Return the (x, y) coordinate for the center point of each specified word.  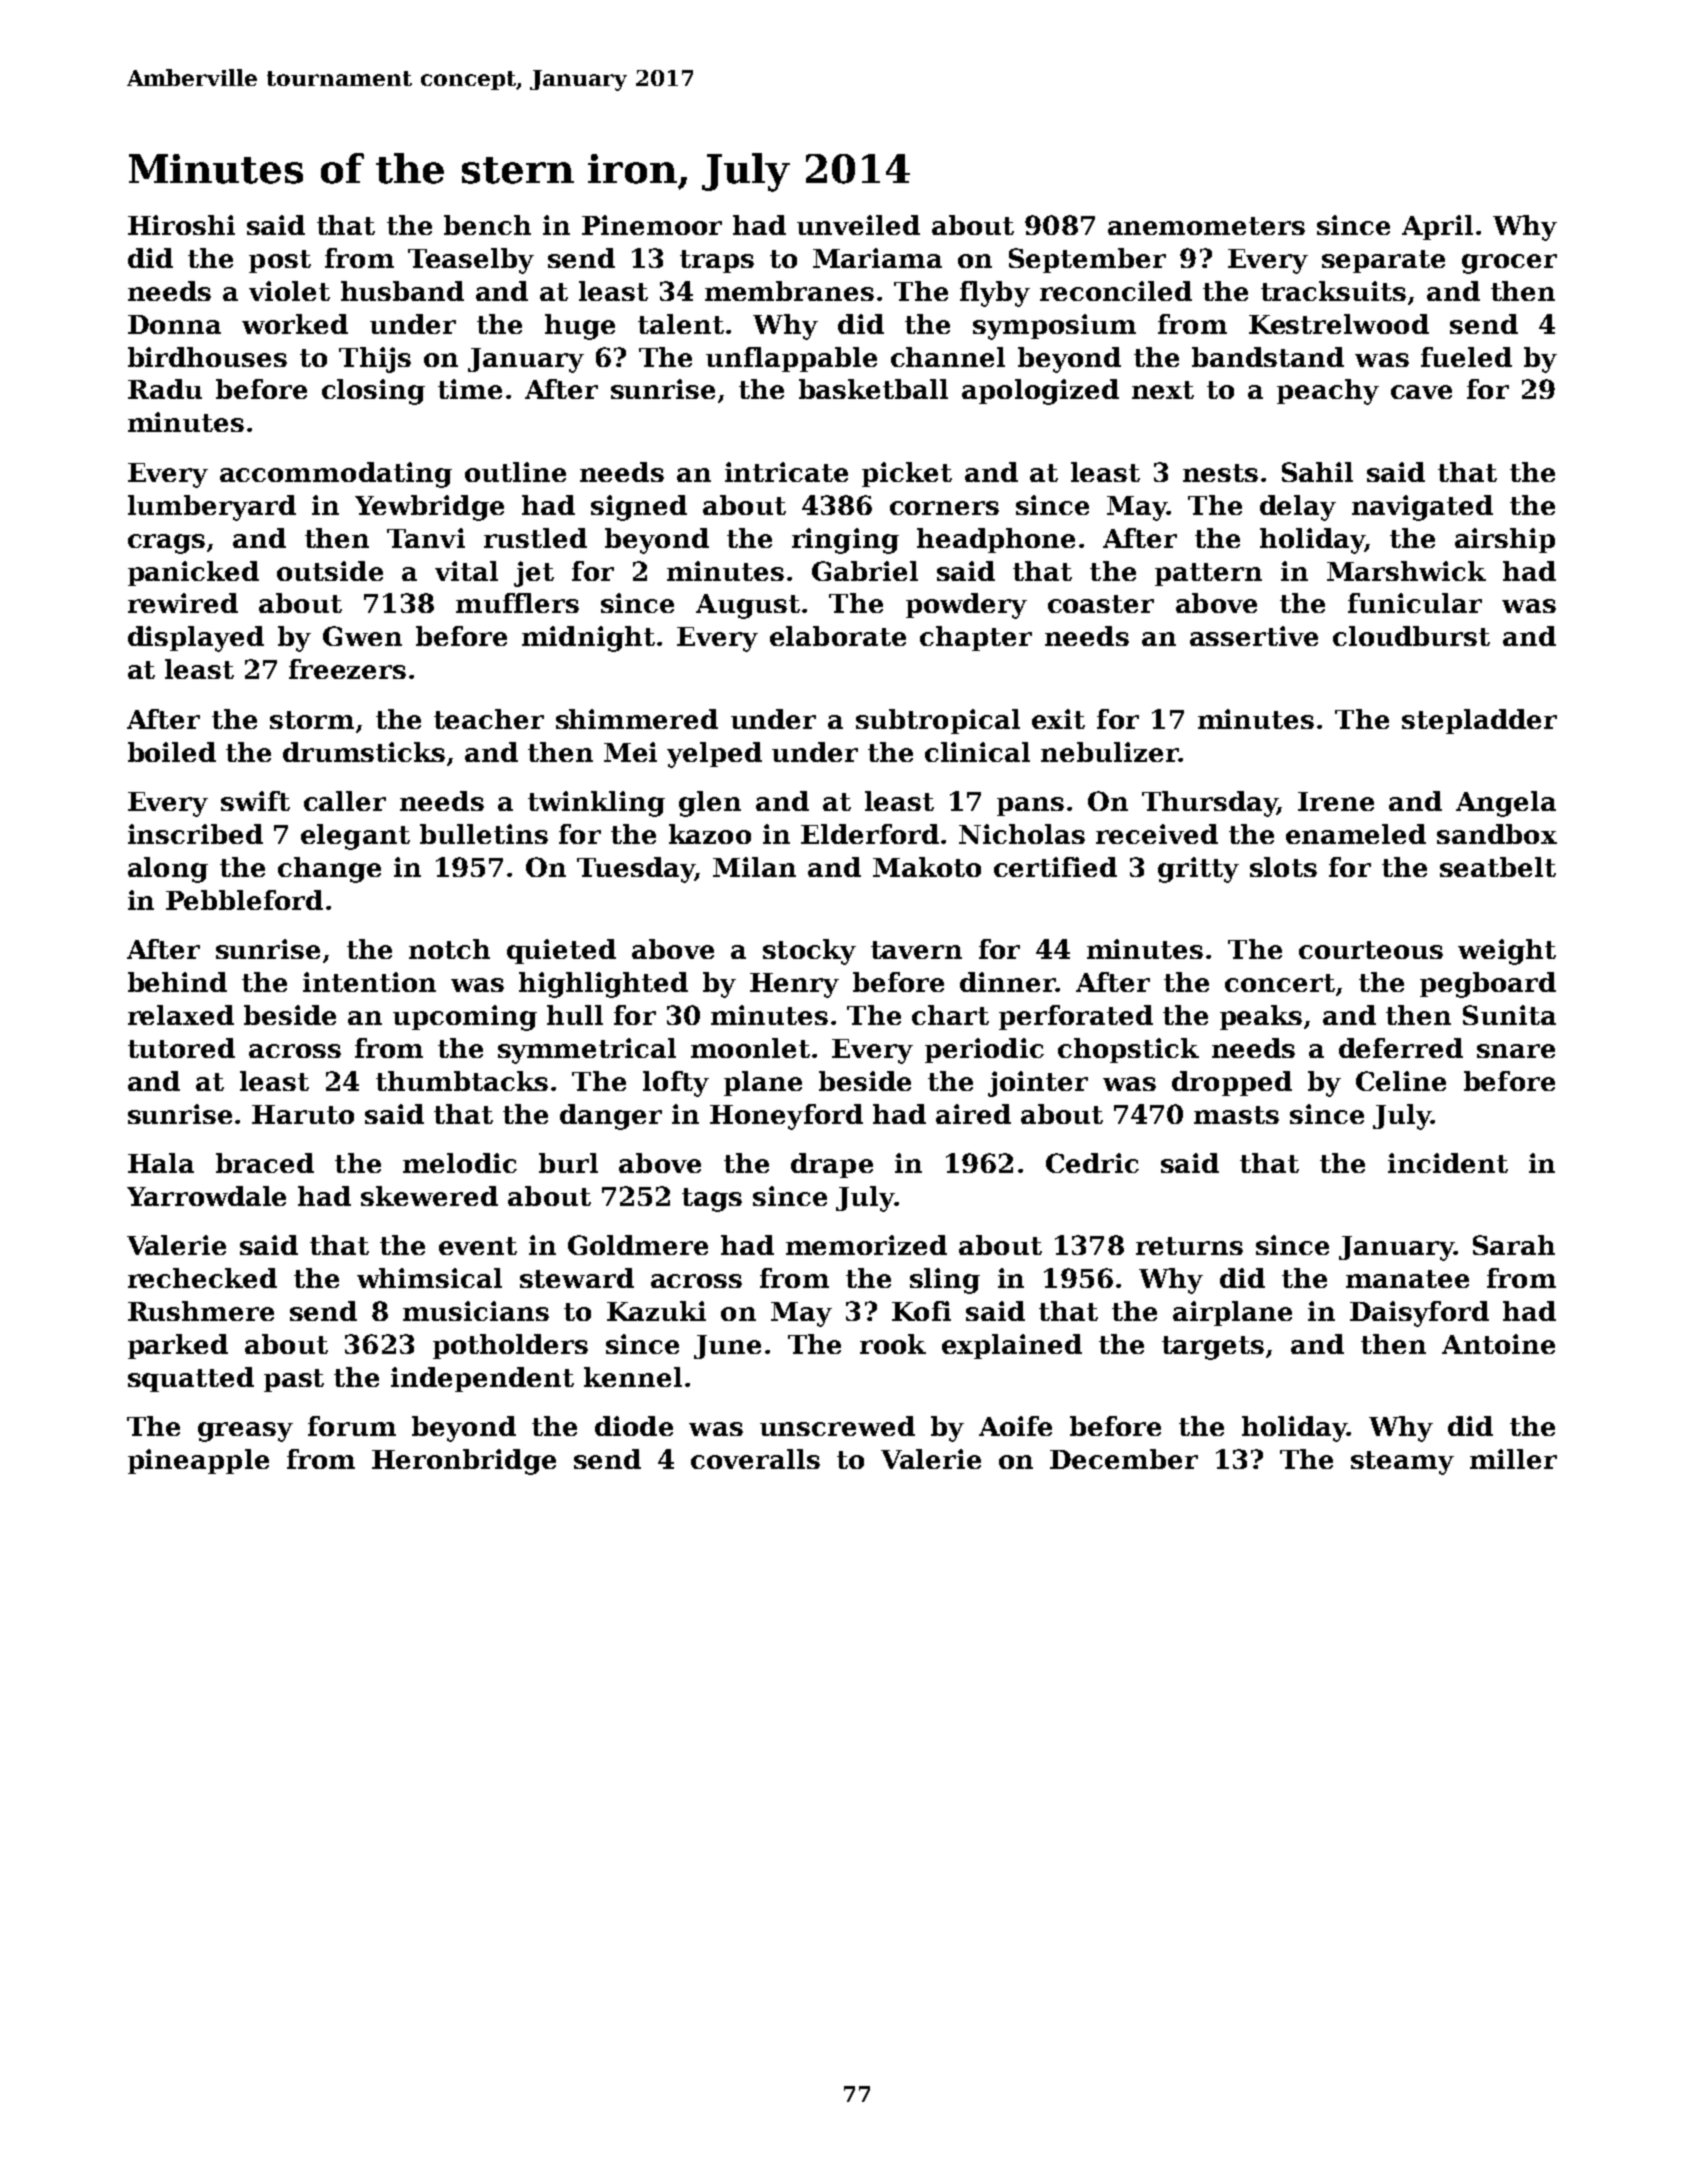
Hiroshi (181, 225)
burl (568, 1163)
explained (1012, 1346)
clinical (977, 752)
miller (1513, 1459)
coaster (1101, 604)
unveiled (858, 225)
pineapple (198, 1461)
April (1437, 227)
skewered (429, 1196)
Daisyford (1419, 1314)
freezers (347, 669)
